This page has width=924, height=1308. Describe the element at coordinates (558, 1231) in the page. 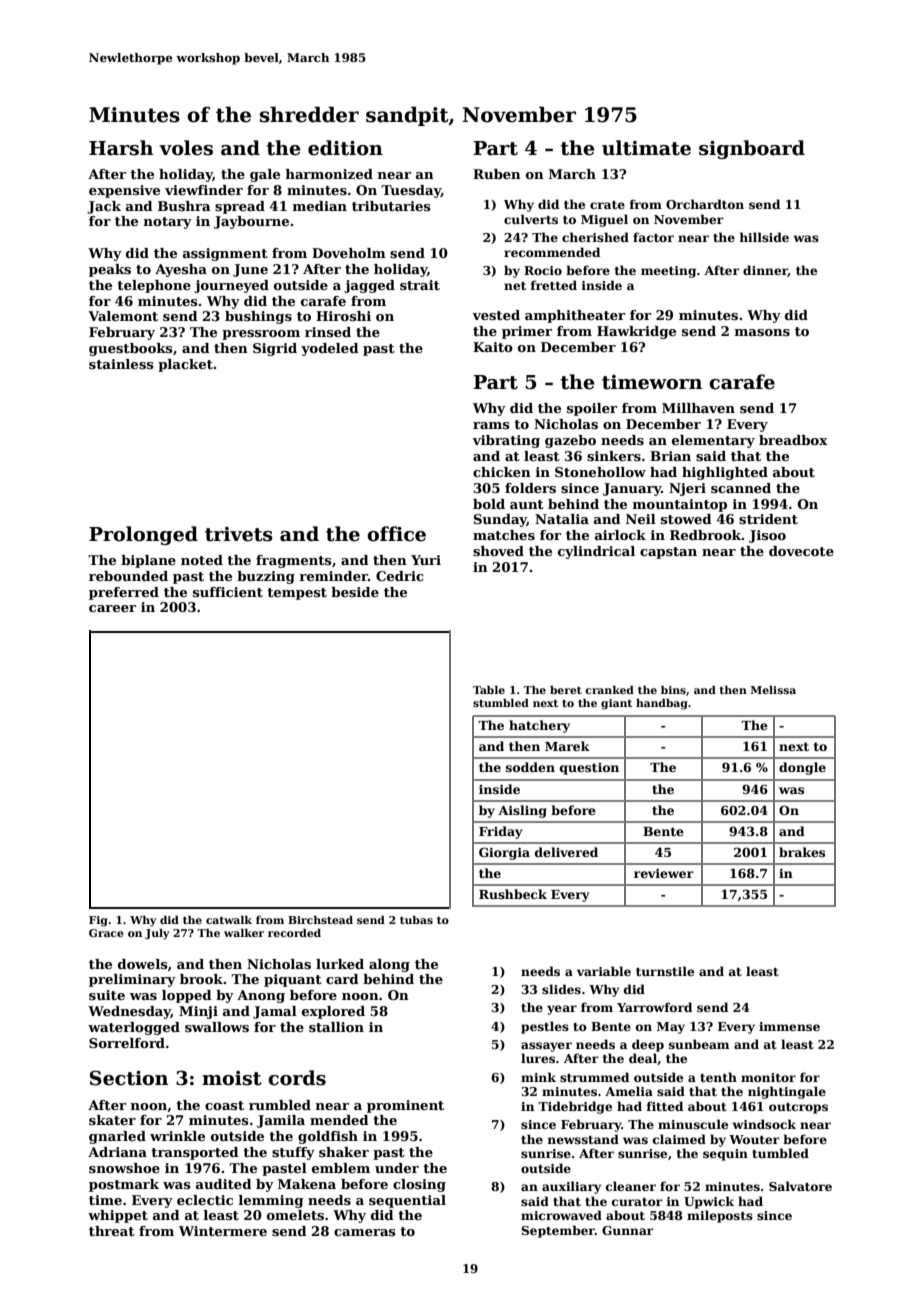

I see `September` at that location.
